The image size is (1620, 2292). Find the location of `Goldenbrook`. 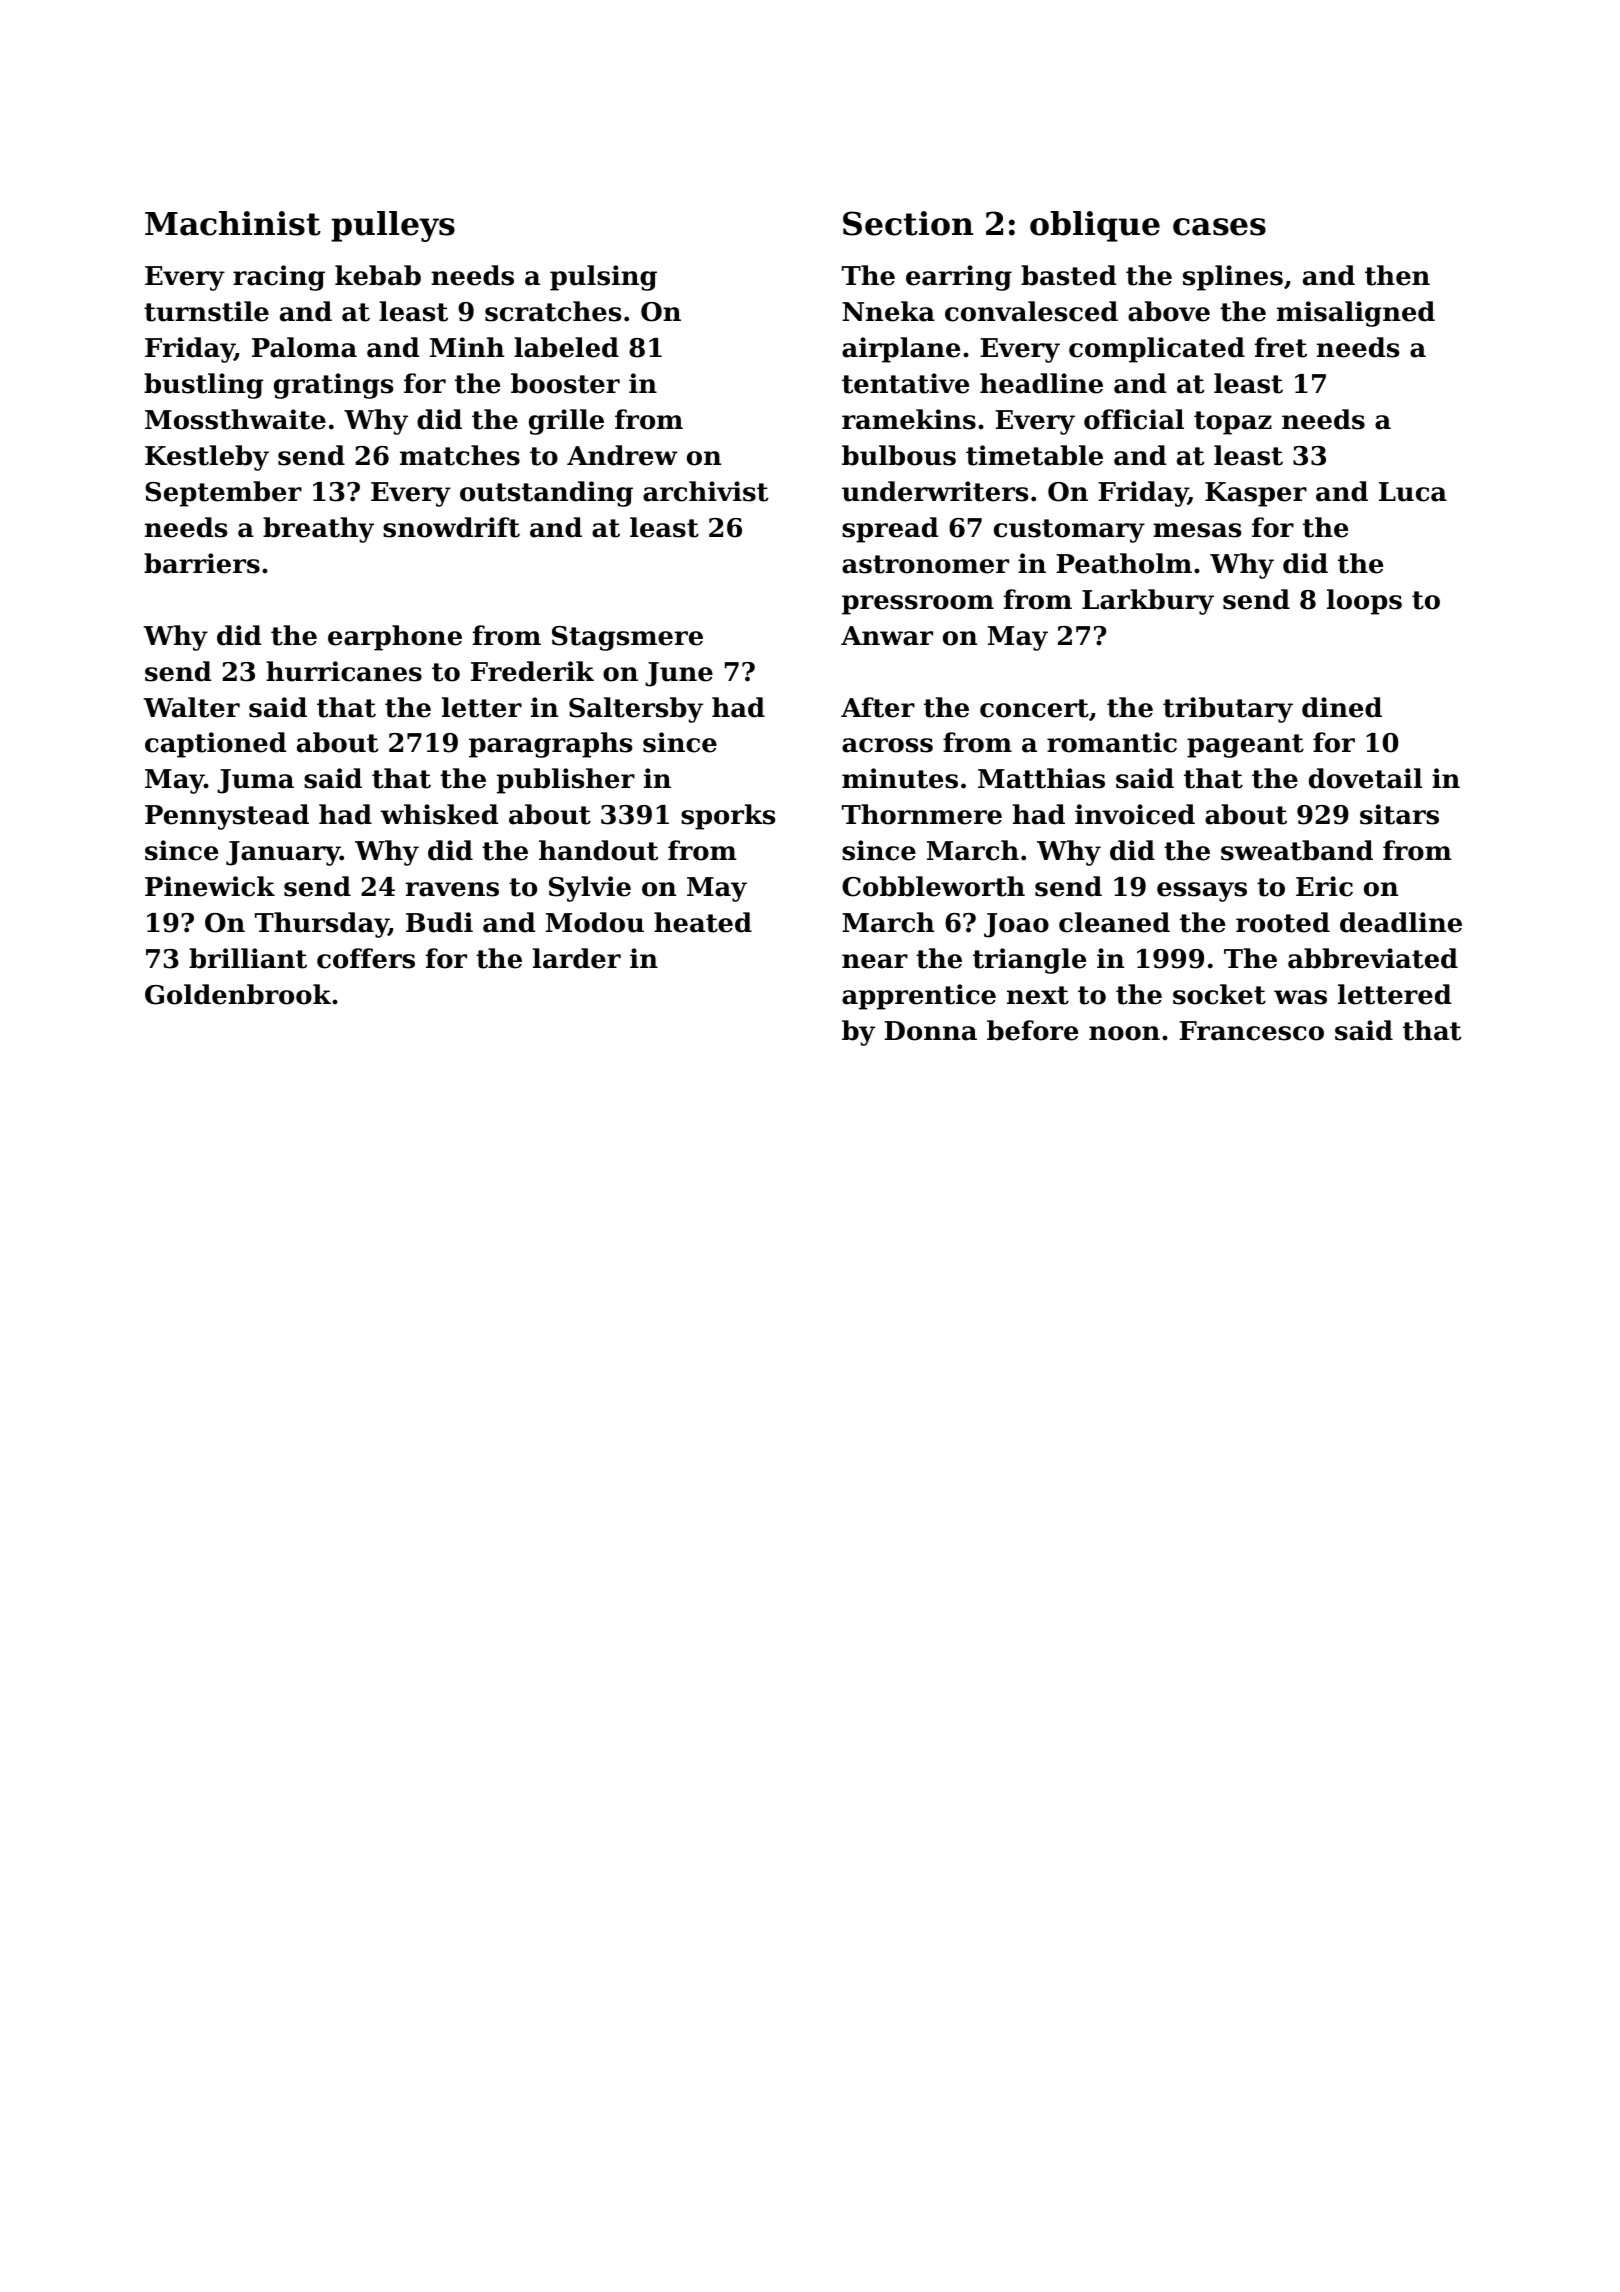

Goldenbrook is located at coordinates (238, 994).
